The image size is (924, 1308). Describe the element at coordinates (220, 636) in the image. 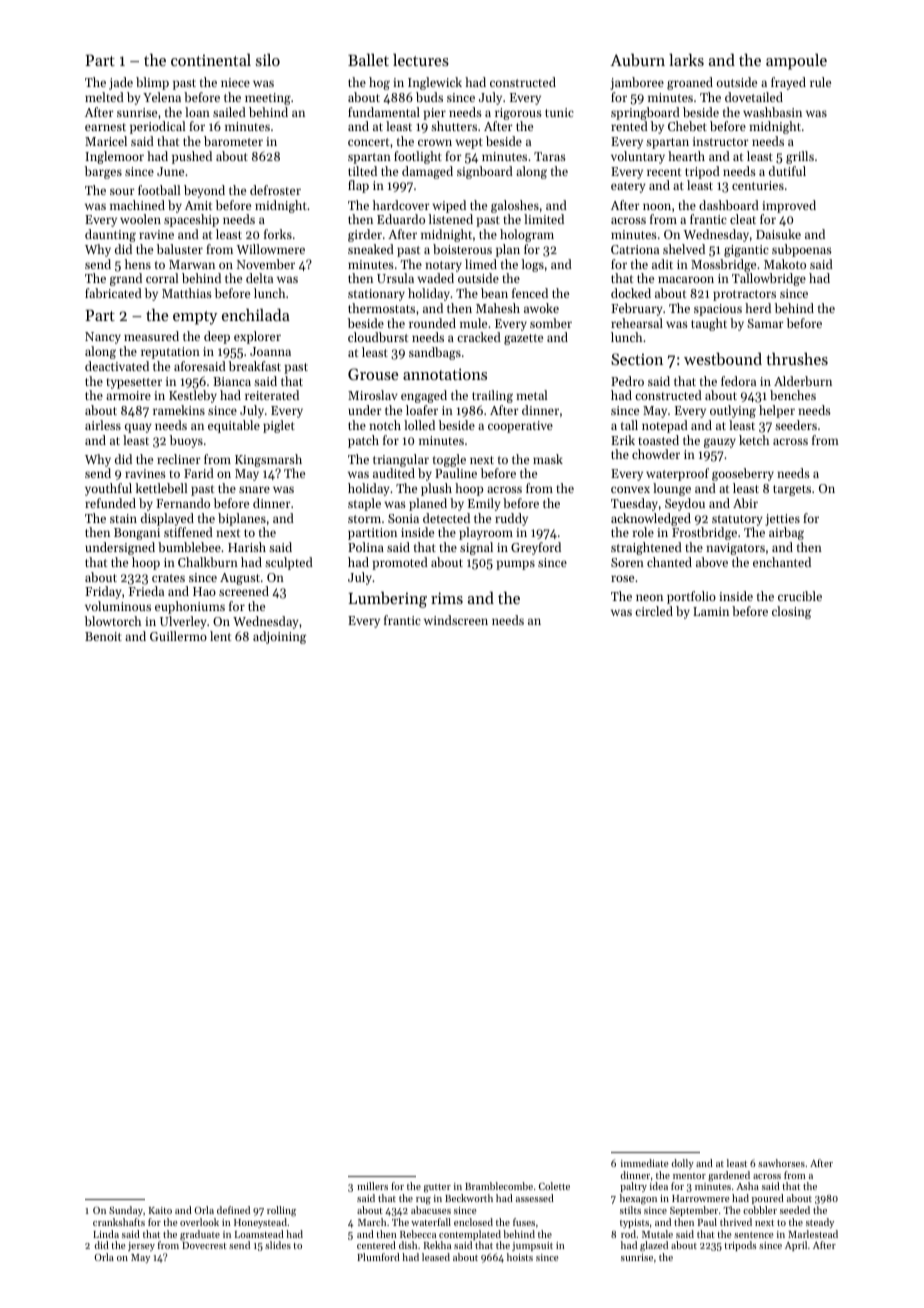

I see `lent` at that location.
